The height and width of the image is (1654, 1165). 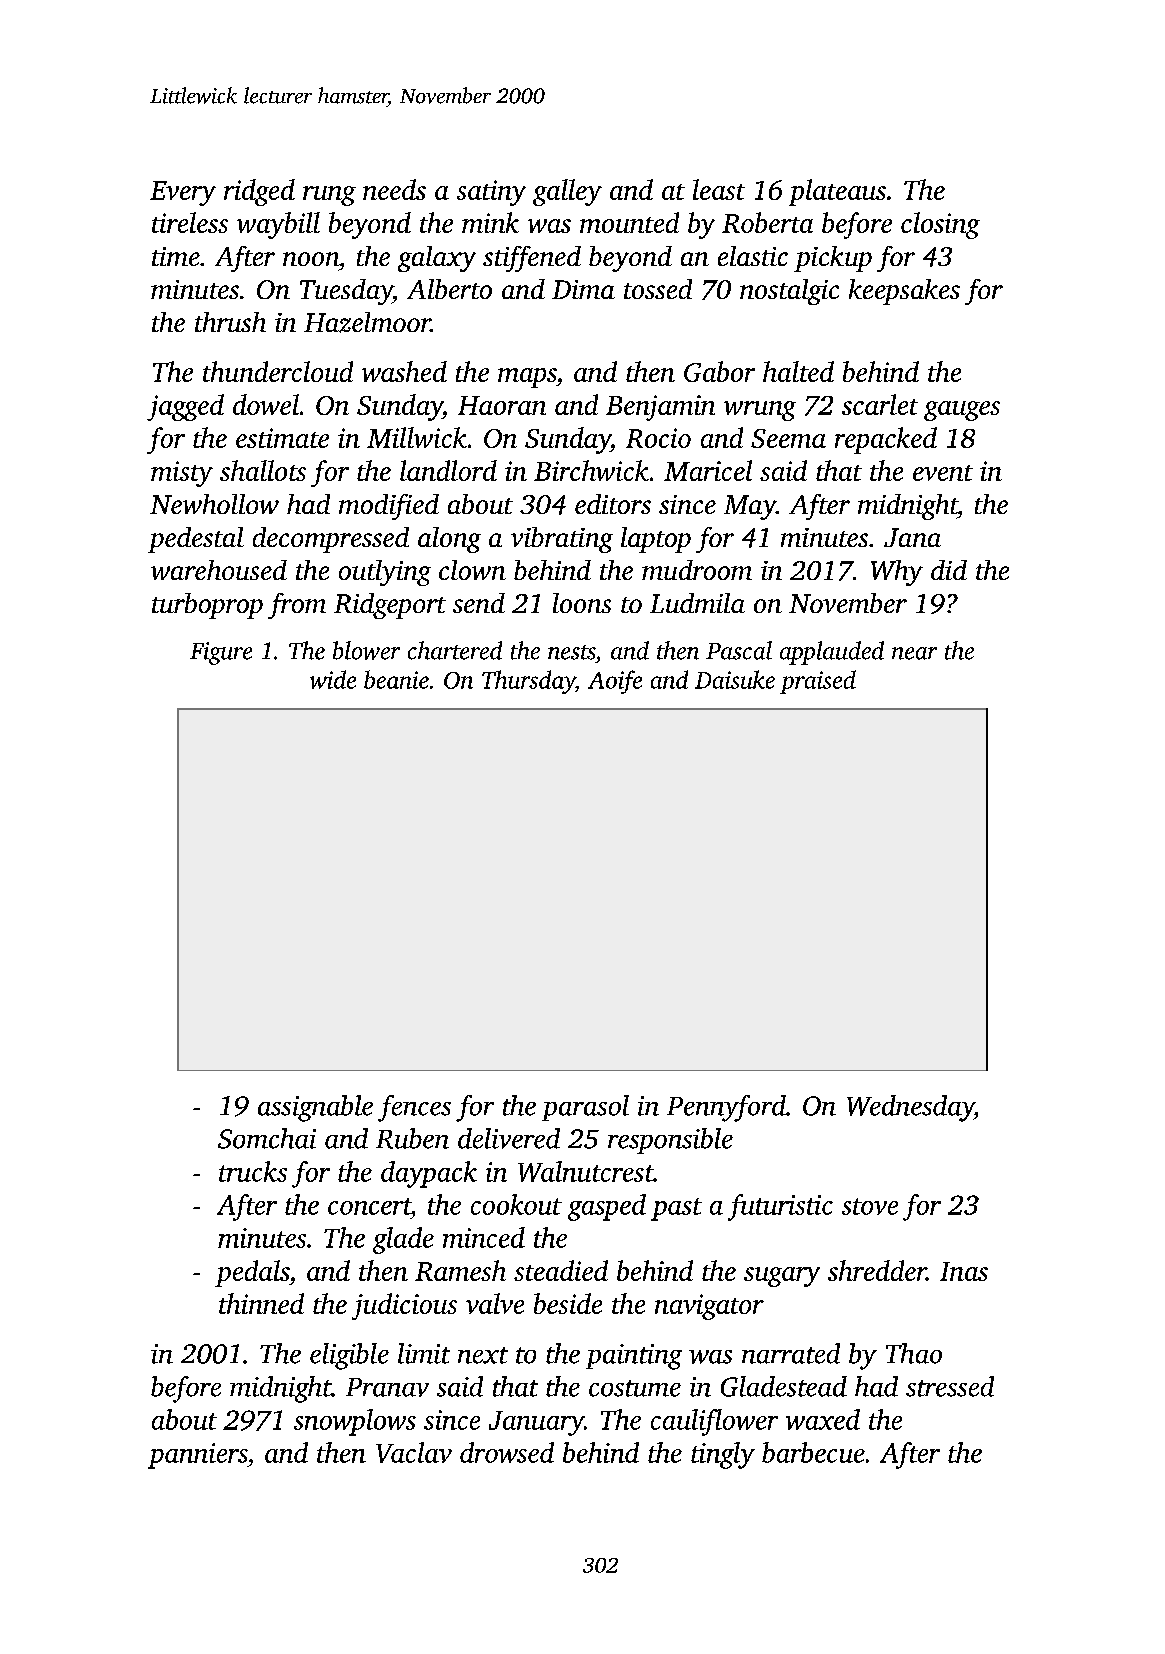 What do you see at coordinates (528, 682) in the image?
I see `Thursday` at bounding box center [528, 682].
